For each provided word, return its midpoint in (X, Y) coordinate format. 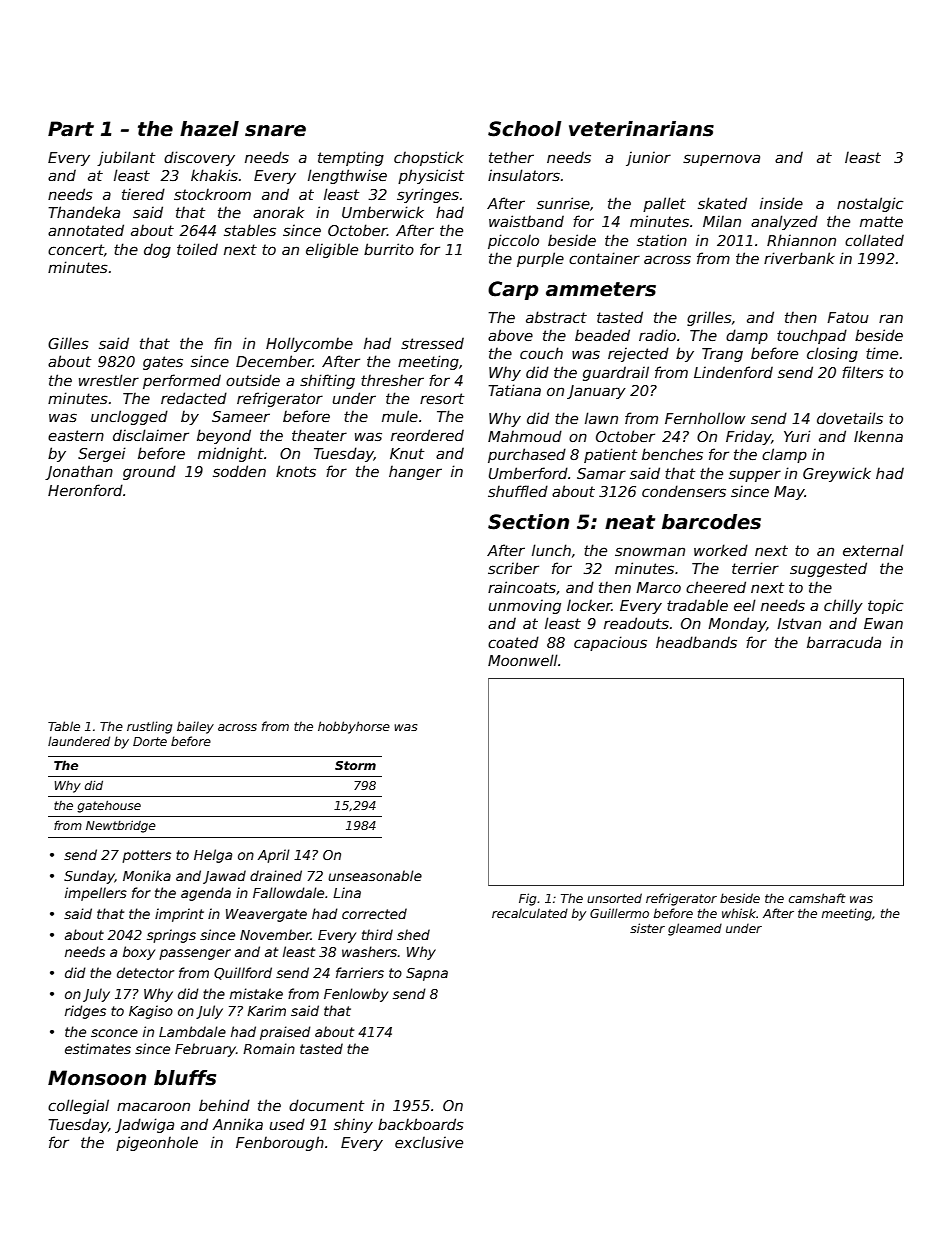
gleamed (695, 929)
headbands (696, 642)
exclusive (429, 1142)
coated (513, 642)
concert (76, 249)
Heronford (85, 490)
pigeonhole (157, 1143)
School (524, 129)
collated (874, 240)
